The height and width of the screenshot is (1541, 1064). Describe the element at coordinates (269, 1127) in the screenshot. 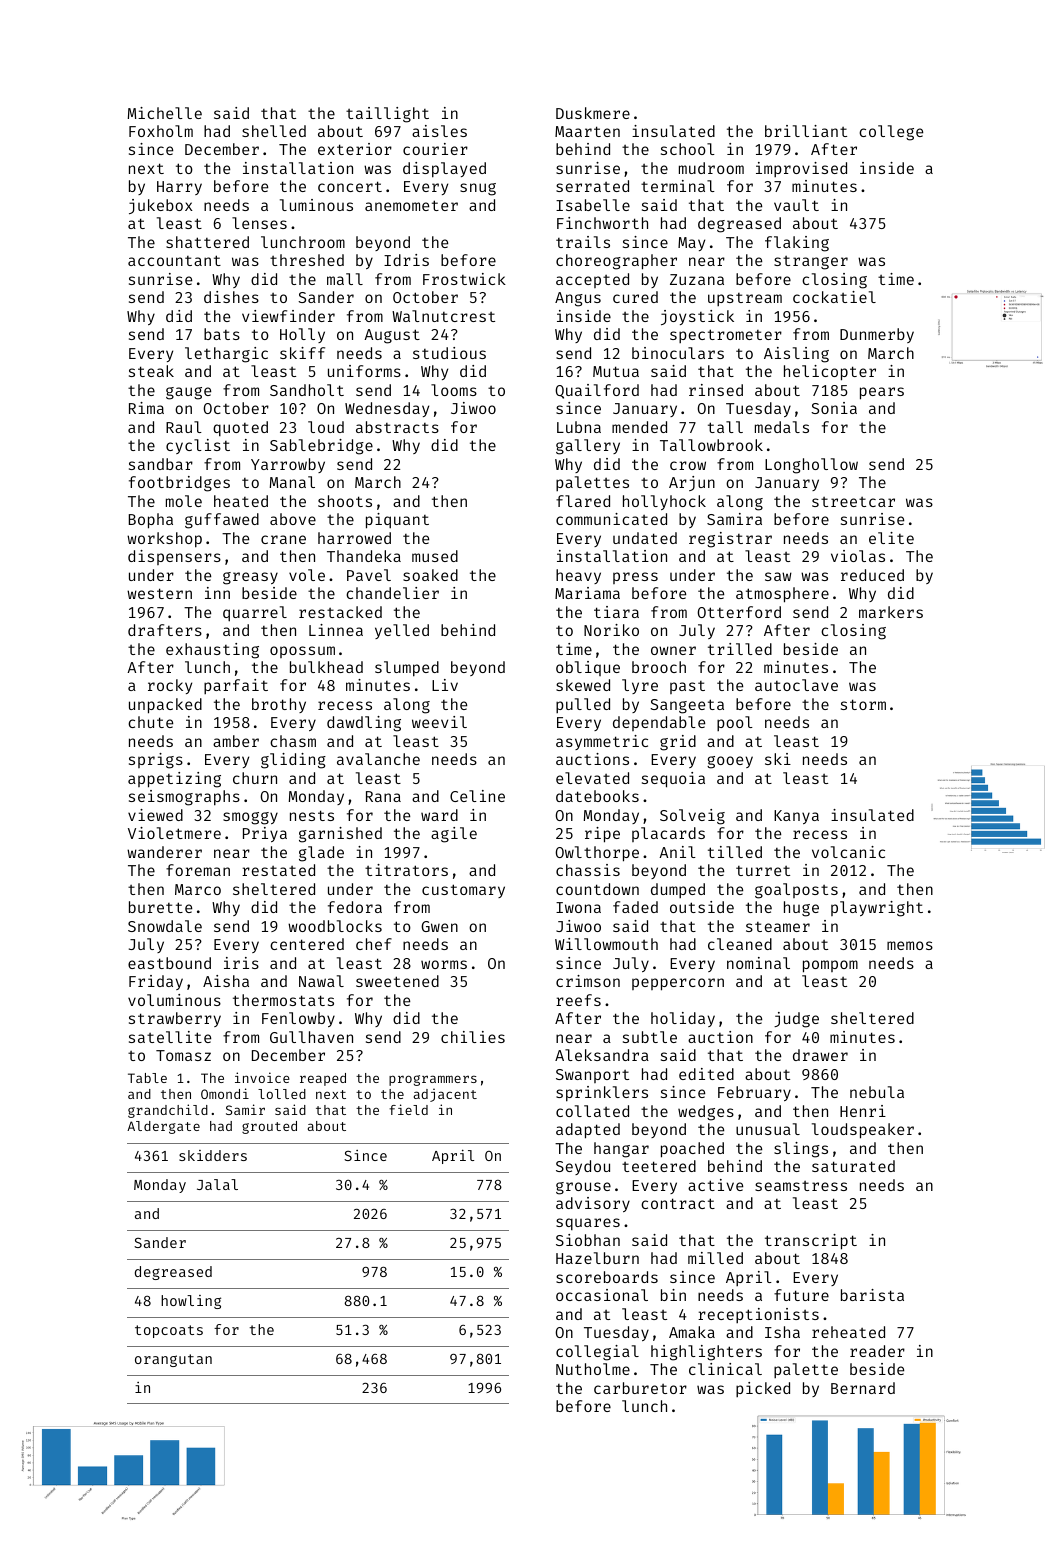

I see `grouted` at that location.
